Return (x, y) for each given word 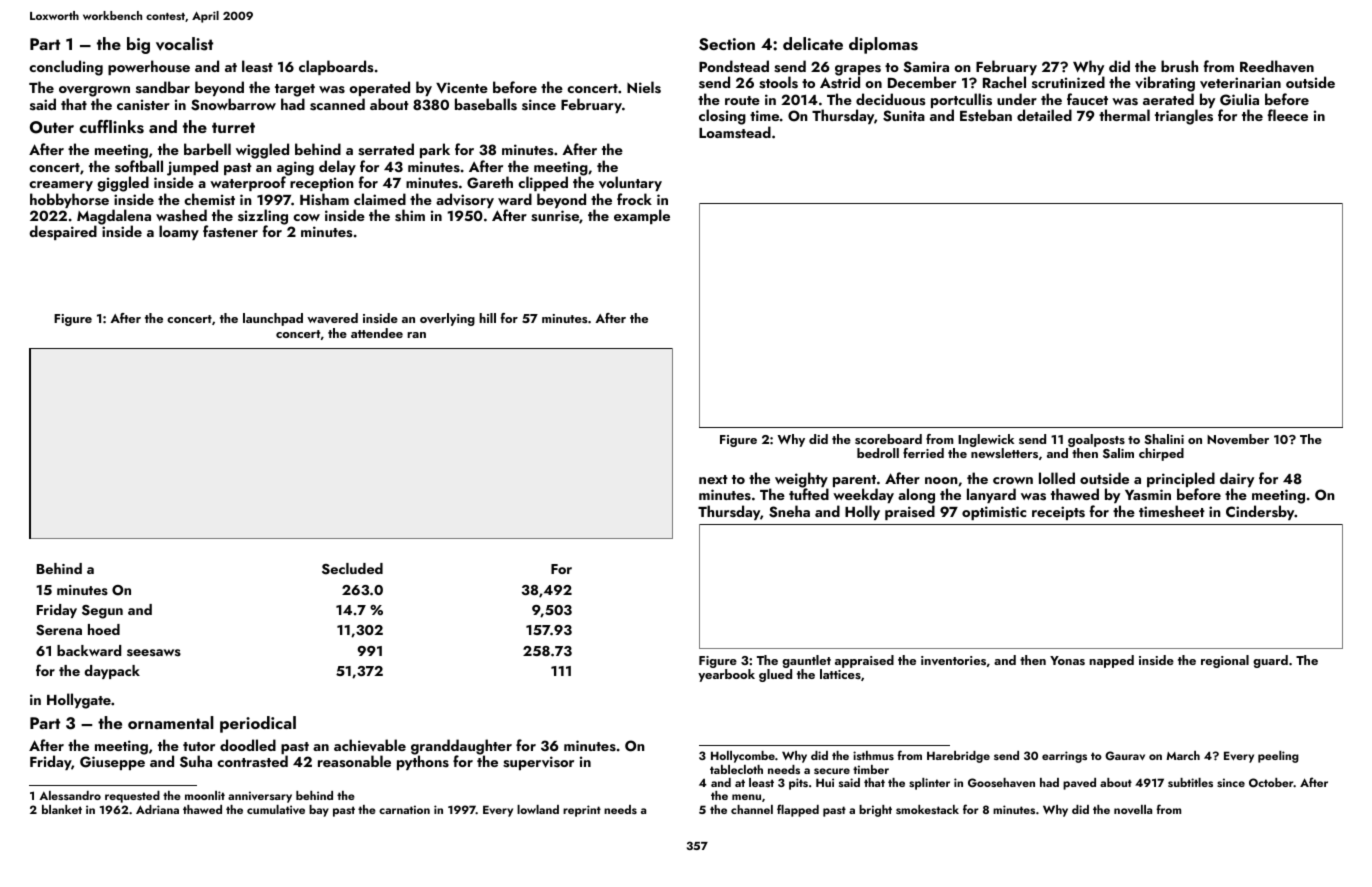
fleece (1288, 115)
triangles (1184, 117)
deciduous (891, 99)
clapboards (336, 67)
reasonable (354, 761)
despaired (63, 233)
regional (1225, 661)
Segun (102, 612)
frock (634, 199)
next (713, 479)
